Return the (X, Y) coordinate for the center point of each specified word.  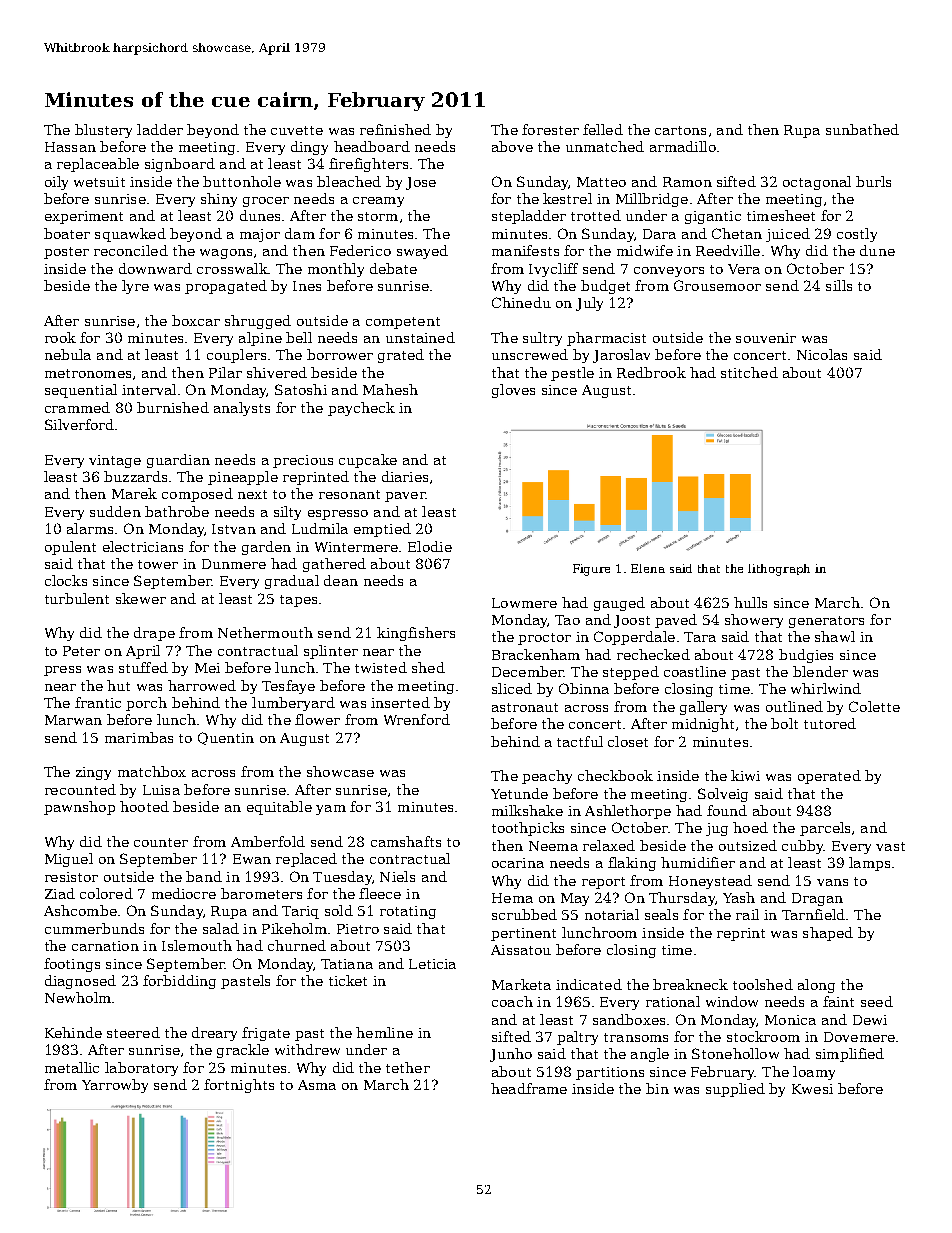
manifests (525, 250)
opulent (70, 548)
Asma (317, 1085)
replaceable (98, 165)
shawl (835, 636)
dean (341, 580)
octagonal (817, 183)
